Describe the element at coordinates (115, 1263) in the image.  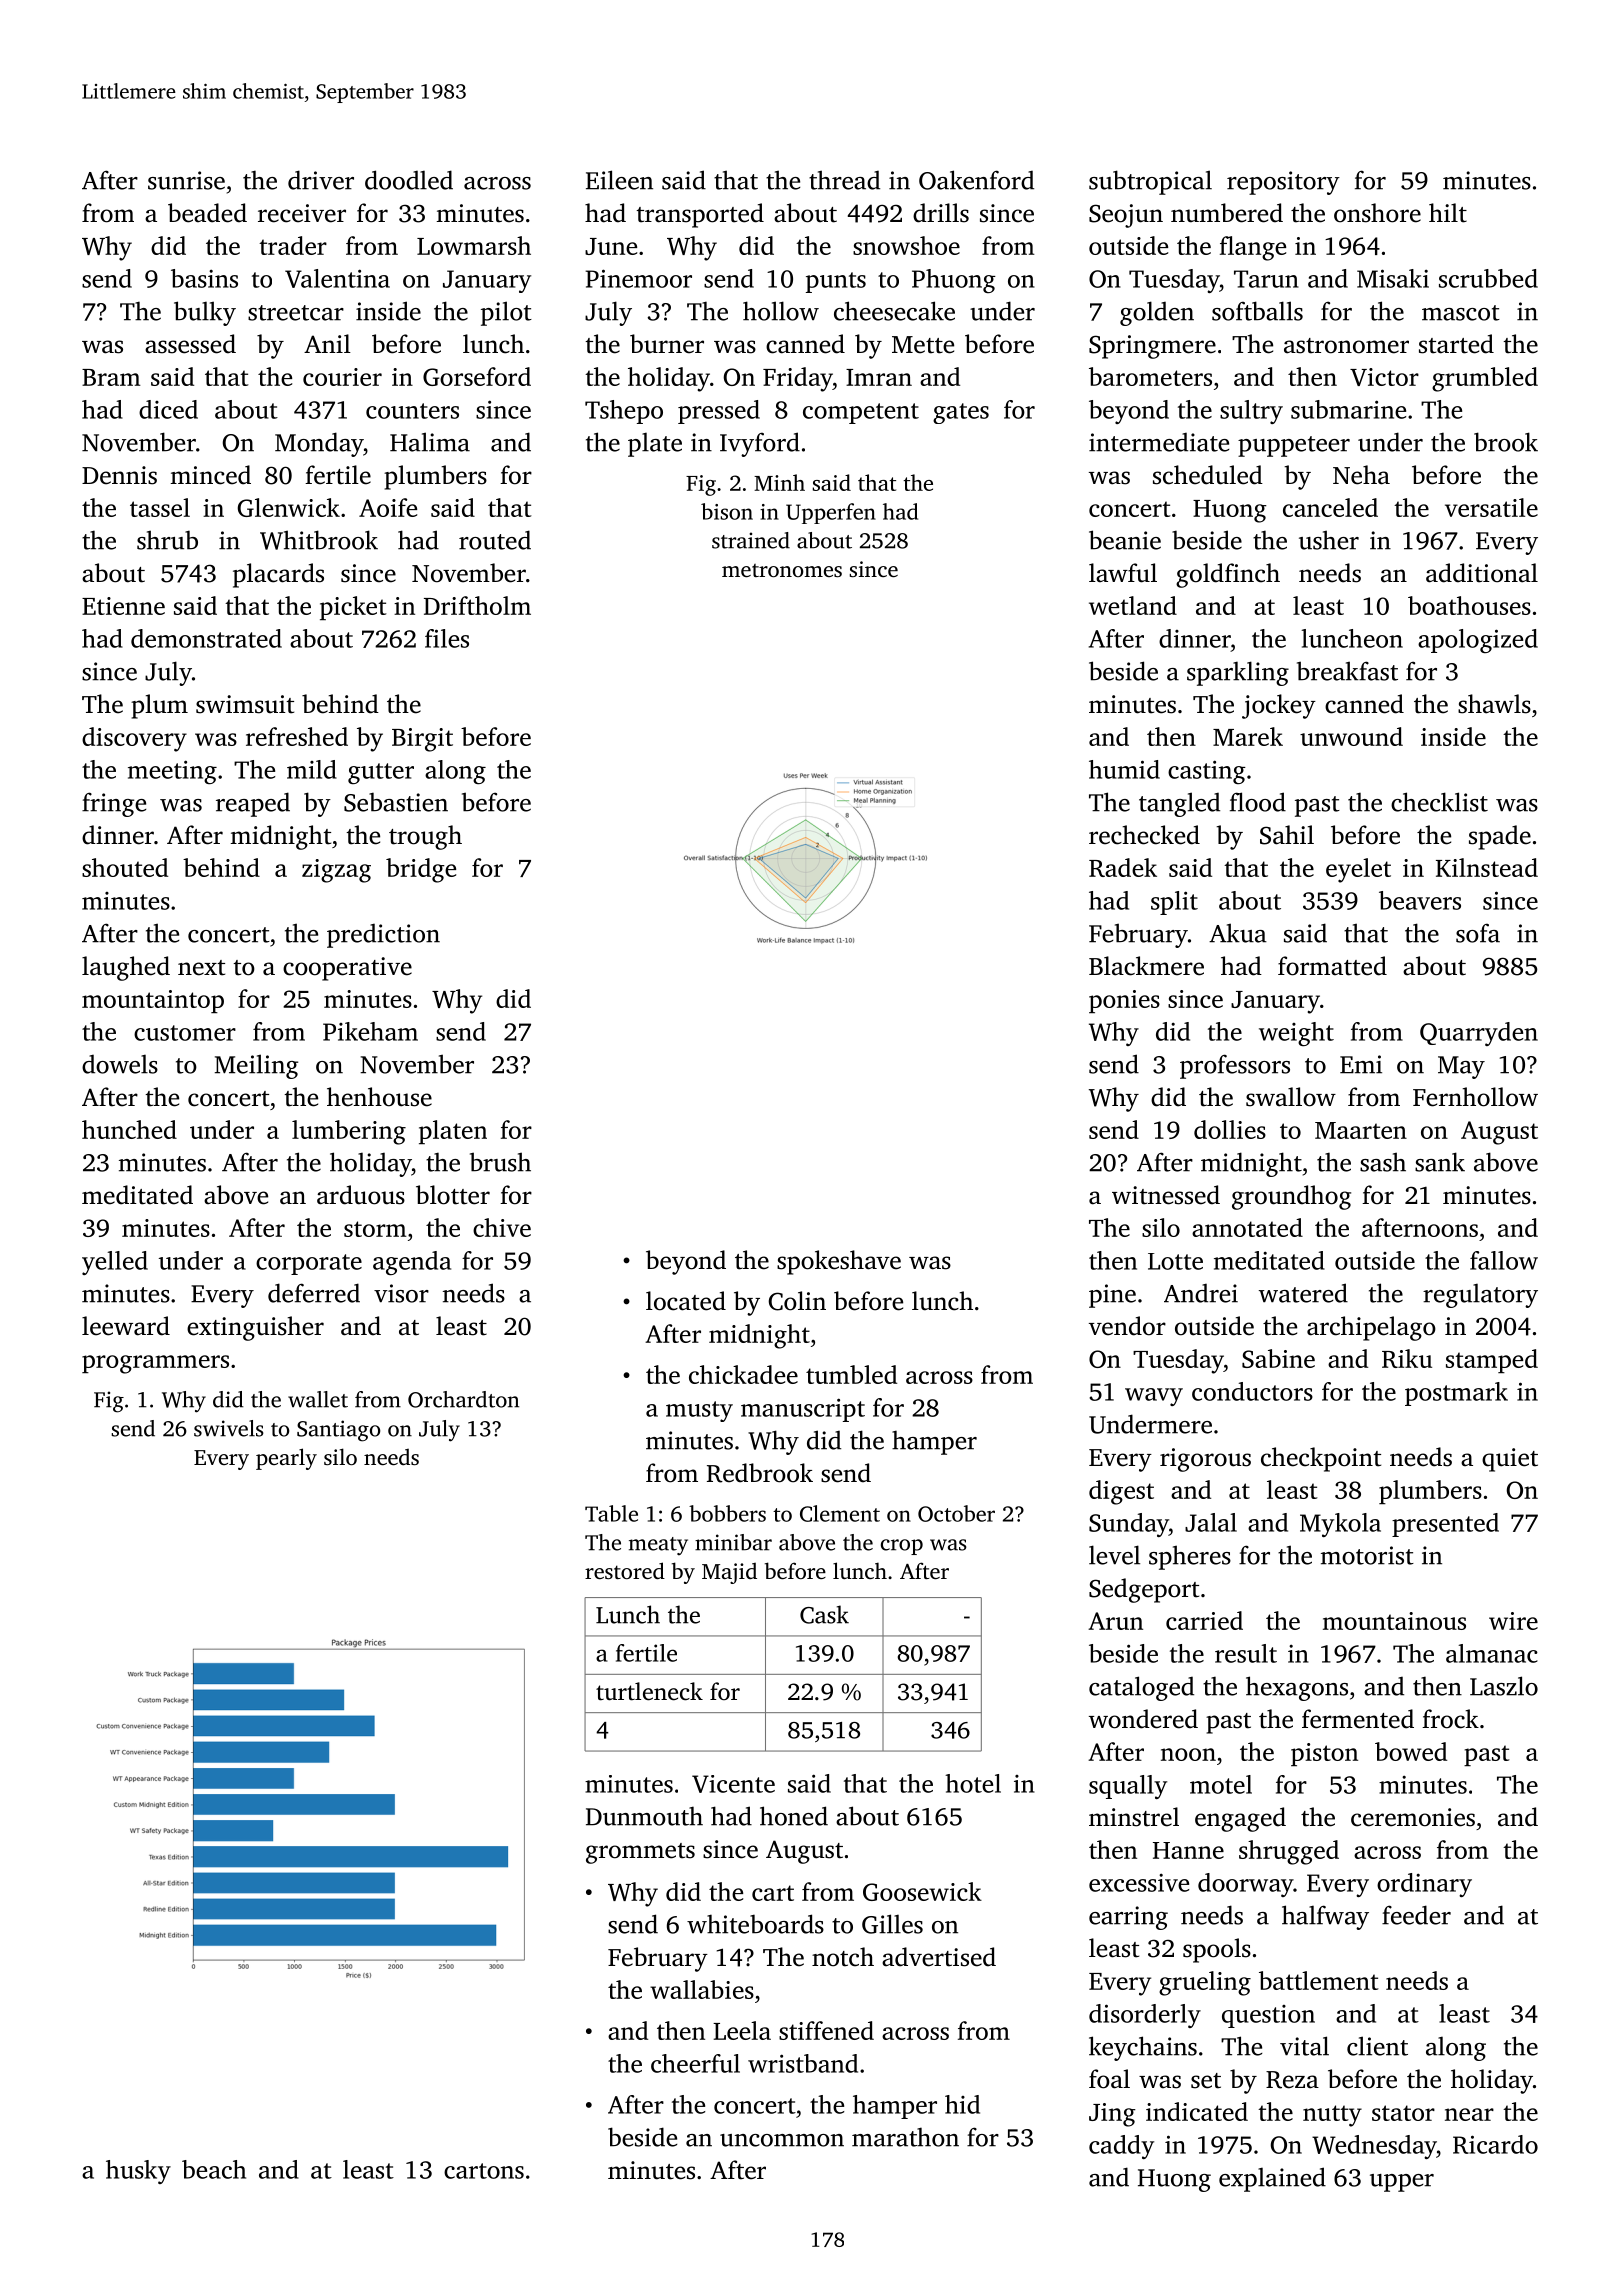
I see `yelled` at that location.
